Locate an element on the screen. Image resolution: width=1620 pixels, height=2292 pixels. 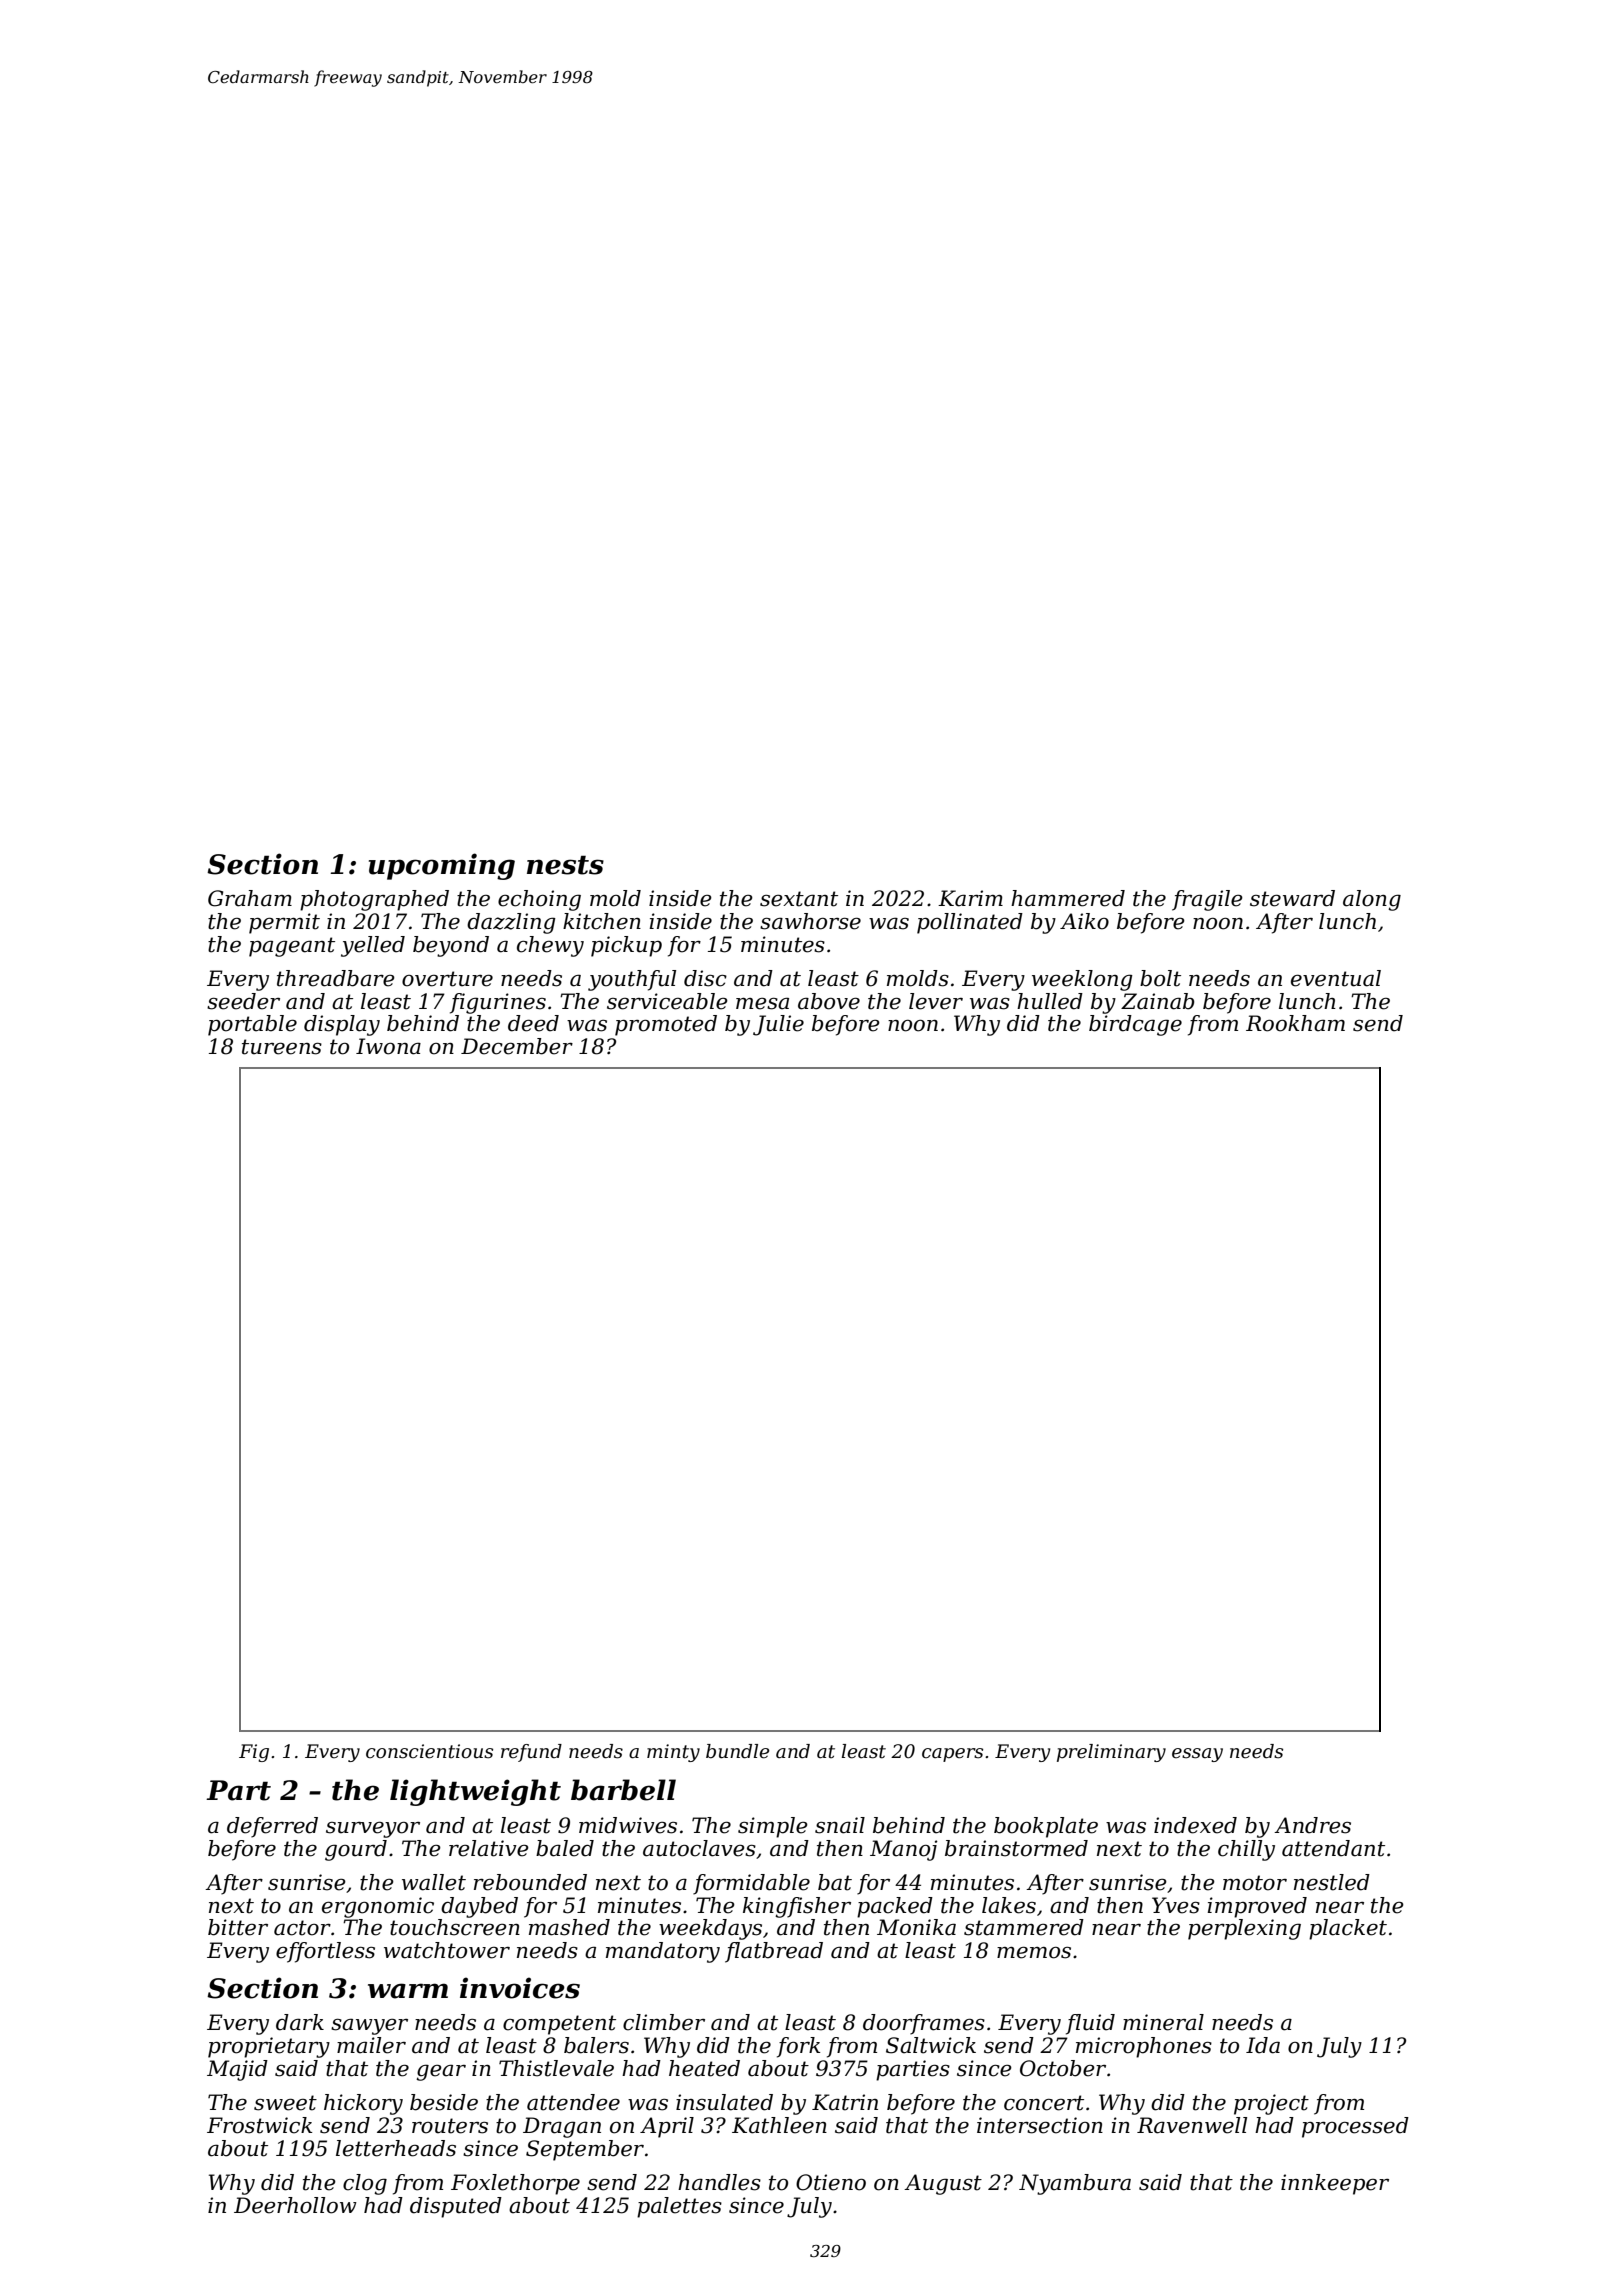
disputed is located at coordinates (456, 2207).
